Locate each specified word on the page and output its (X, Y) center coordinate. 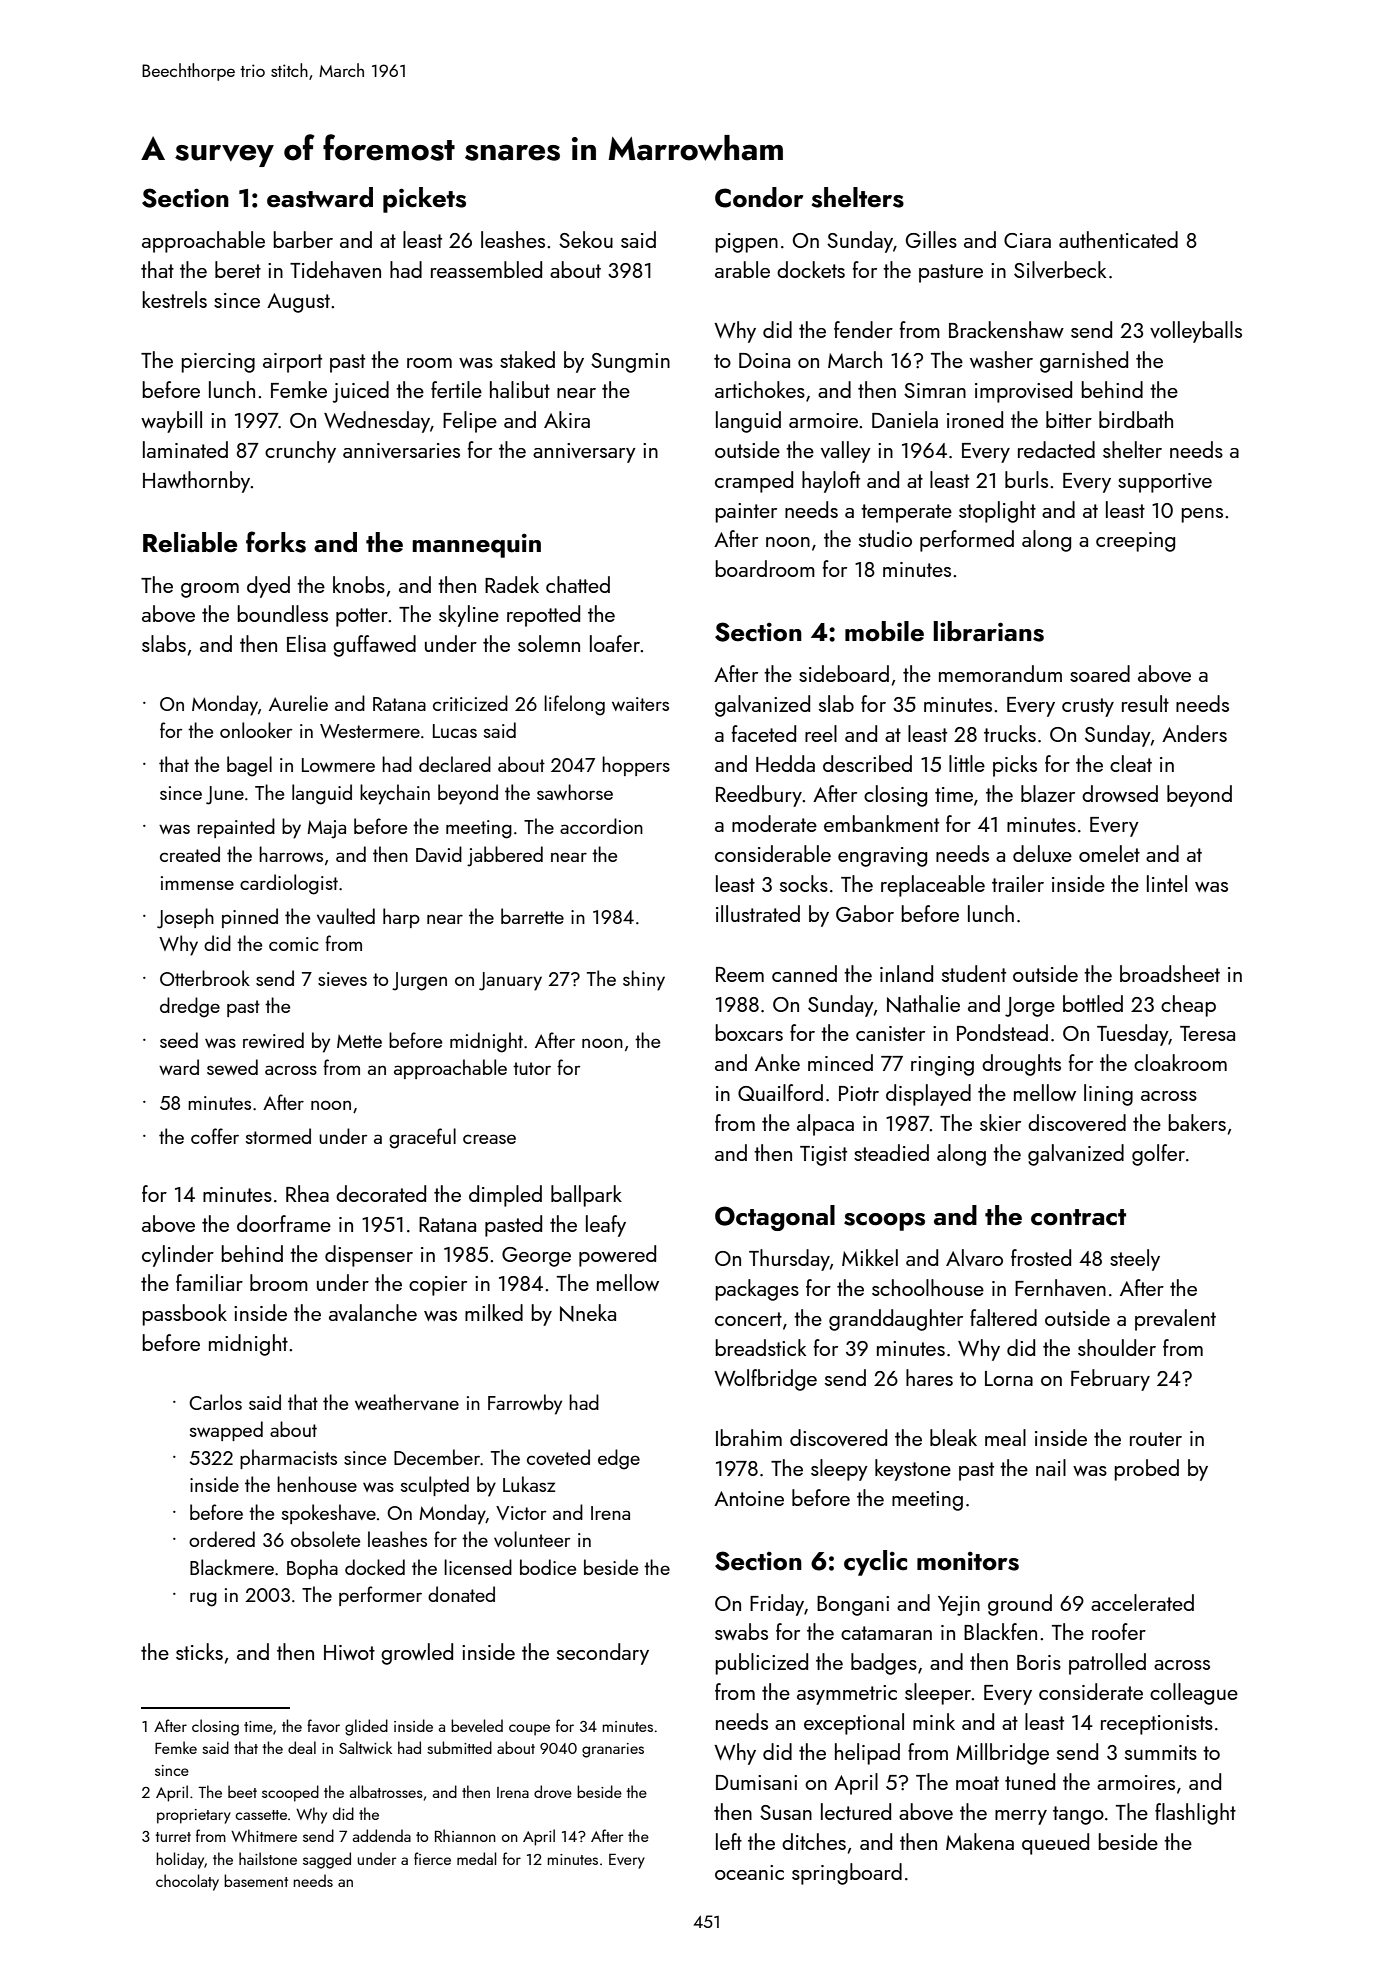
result (1145, 703)
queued (1055, 1844)
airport (292, 363)
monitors (968, 1561)
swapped (226, 1431)
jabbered (505, 856)
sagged (327, 1860)
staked (527, 359)
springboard (847, 1874)
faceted (764, 733)
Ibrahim (749, 1437)
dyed (268, 587)
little (967, 763)
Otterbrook (205, 978)
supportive (1165, 483)
